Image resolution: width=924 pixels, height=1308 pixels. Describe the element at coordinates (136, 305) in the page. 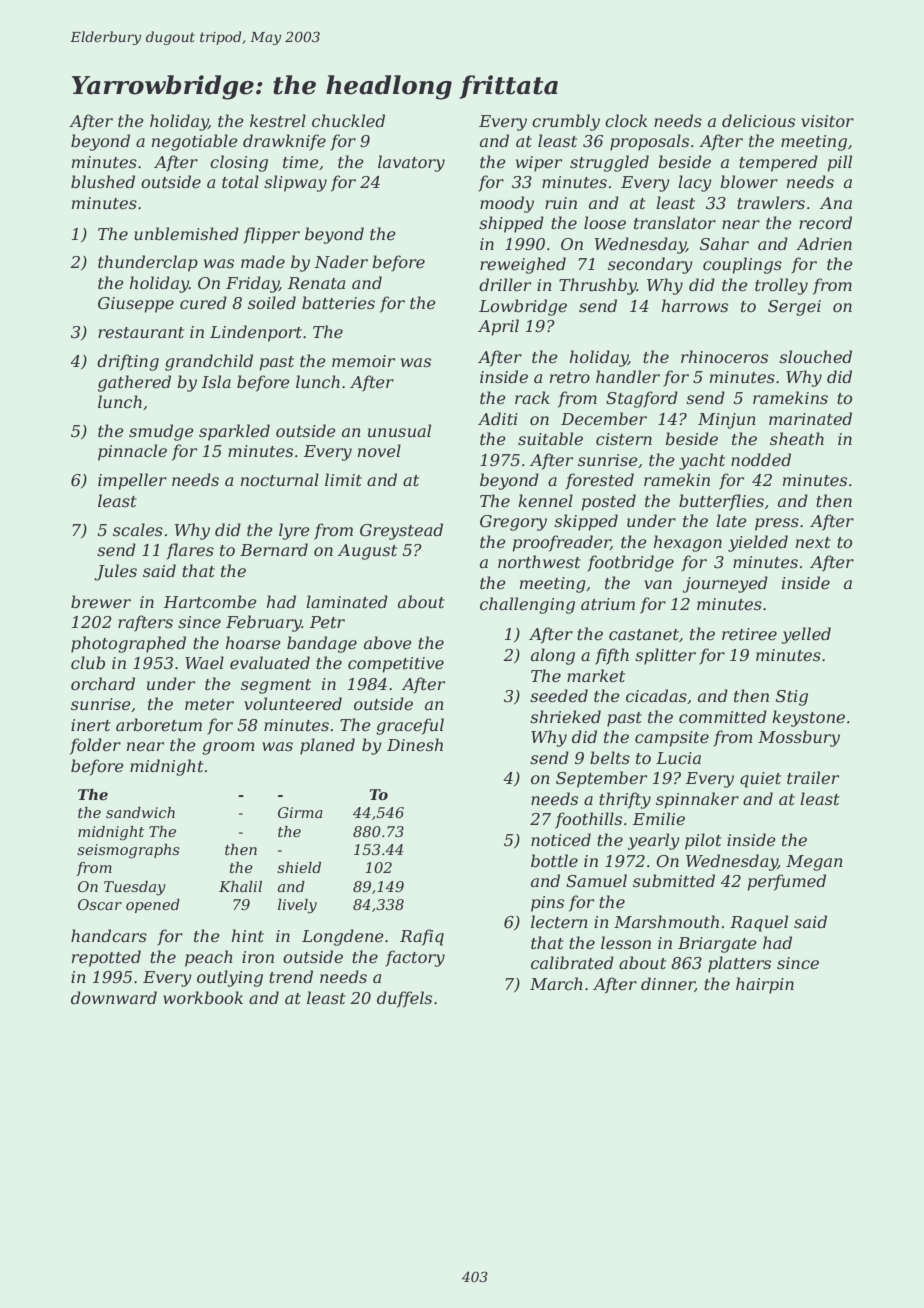

I see `Giuseppe` at that location.
